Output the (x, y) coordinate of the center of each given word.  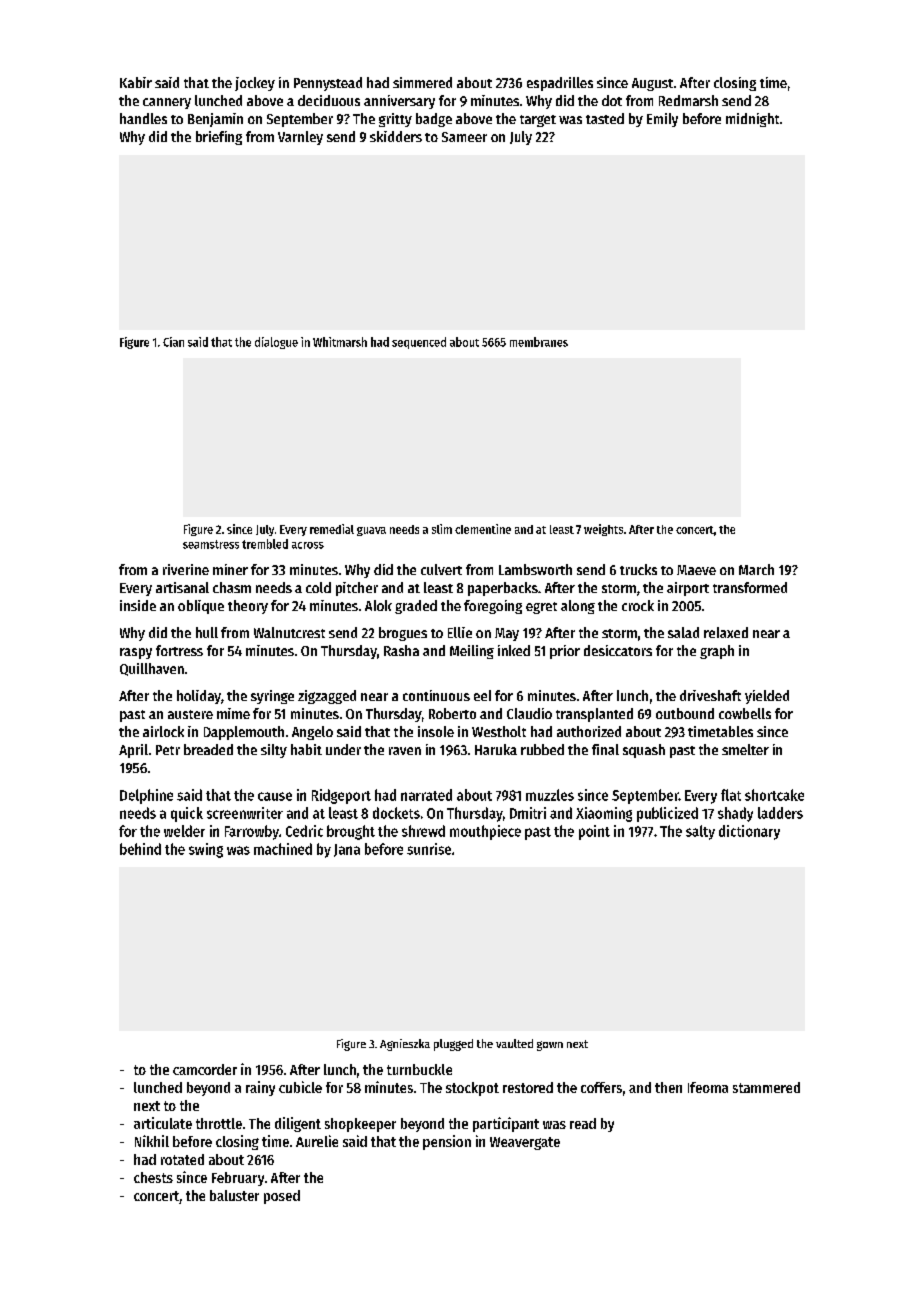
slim (442, 529)
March (756, 569)
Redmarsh (688, 100)
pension (447, 1142)
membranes (539, 342)
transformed (750, 587)
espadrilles (560, 84)
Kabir (136, 82)
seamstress (211, 544)
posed (282, 1197)
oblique (201, 607)
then (668, 1087)
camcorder (205, 1069)
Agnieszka (405, 1045)
